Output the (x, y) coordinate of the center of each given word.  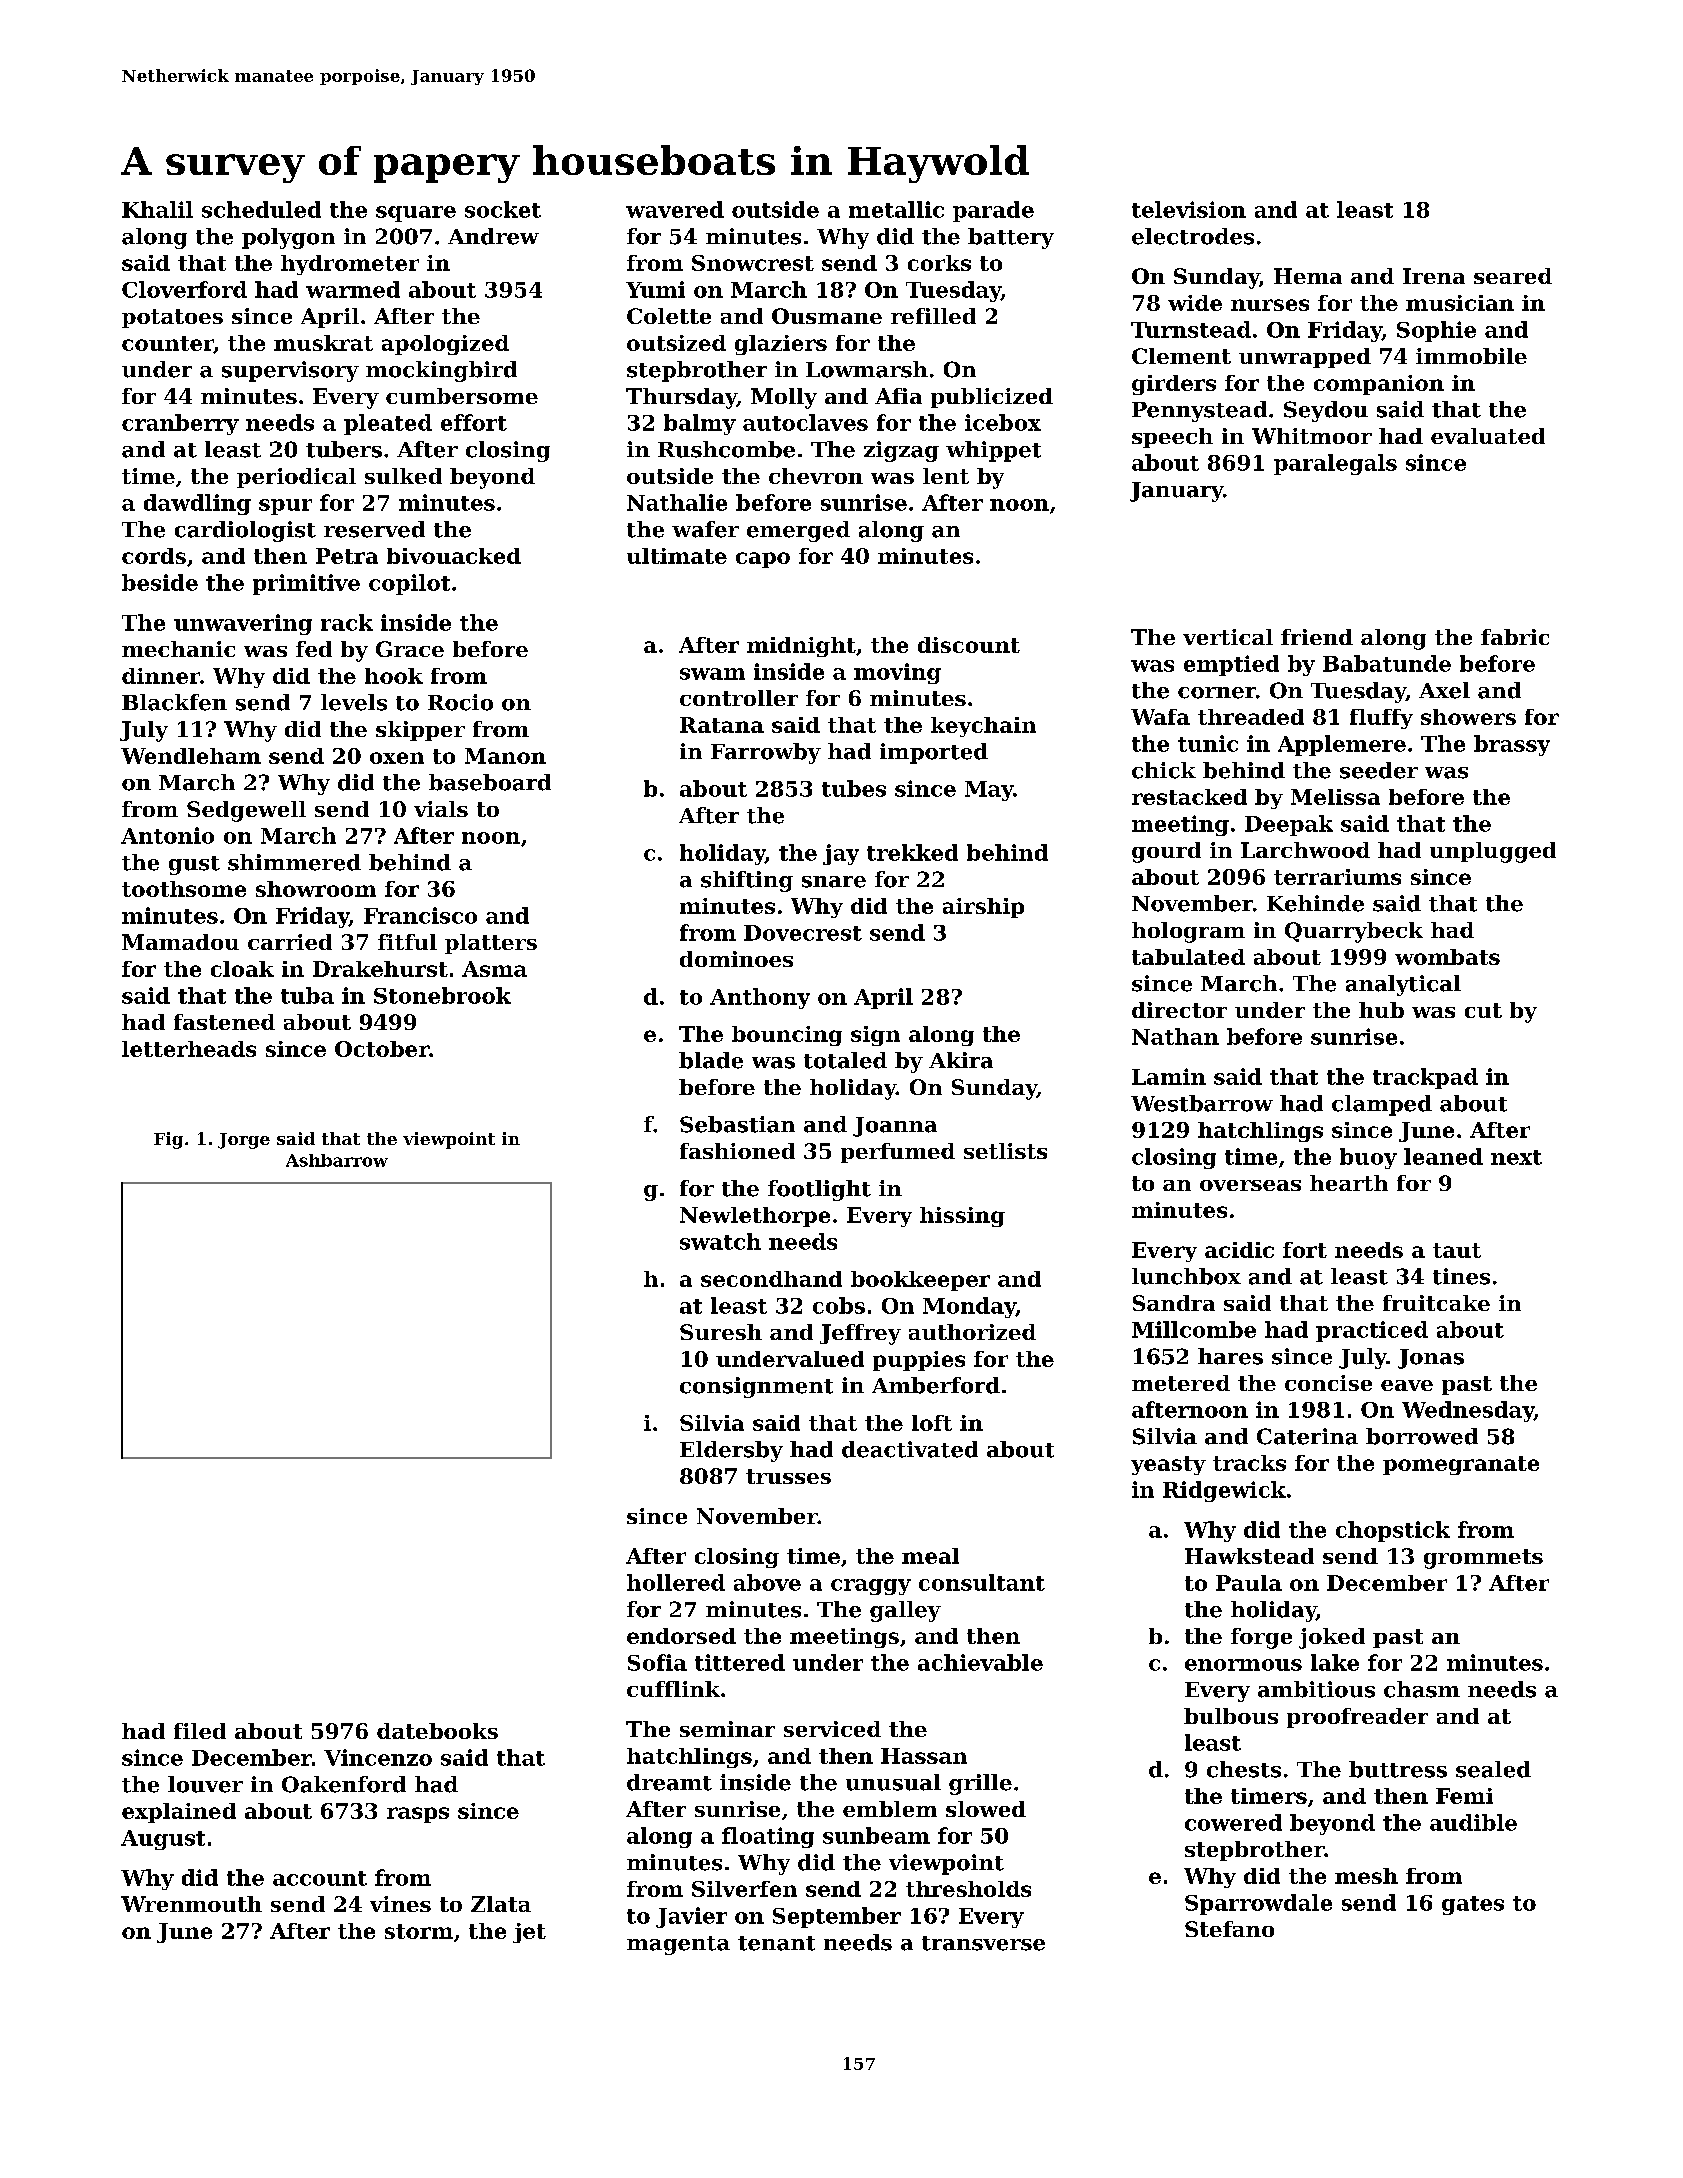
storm (419, 1931)
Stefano (1229, 1929)
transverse (983, 1943)
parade (993, 211)
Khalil (157, 209)
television (1189, 209)
